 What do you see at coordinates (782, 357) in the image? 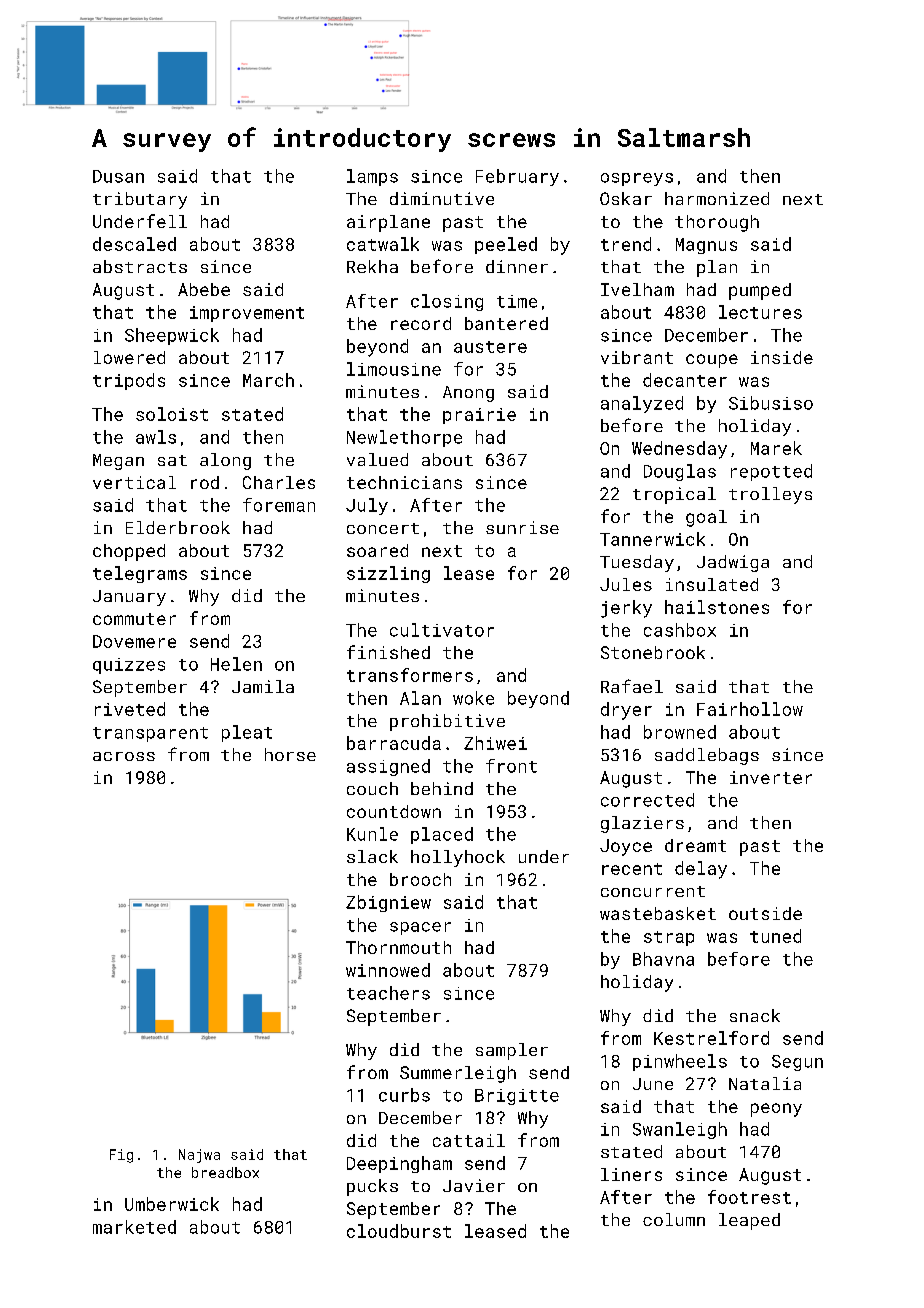
I see `inside` at bounding box center [782, 357].
